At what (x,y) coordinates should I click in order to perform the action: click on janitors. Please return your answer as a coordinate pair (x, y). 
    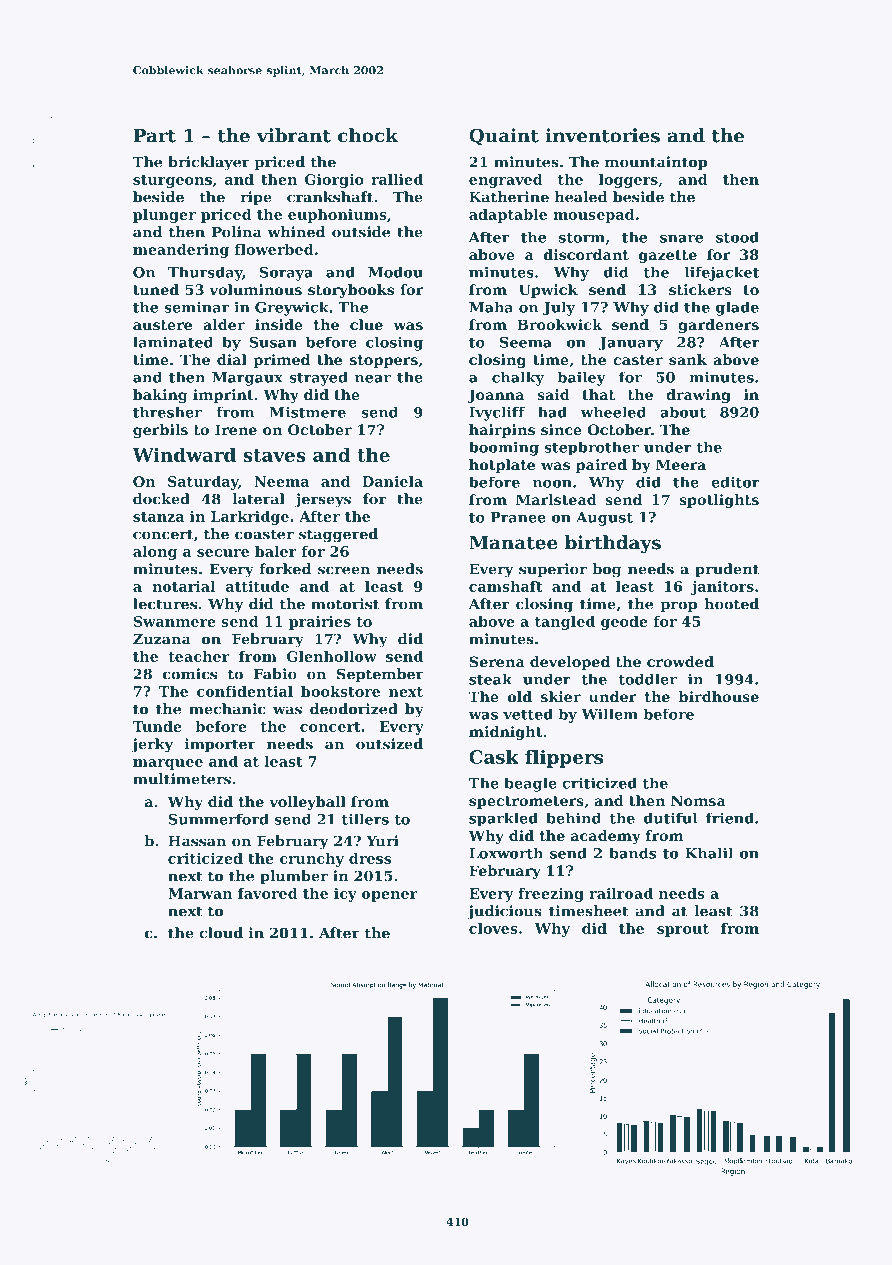
    Looking at the image, I should click on (722, 588).
